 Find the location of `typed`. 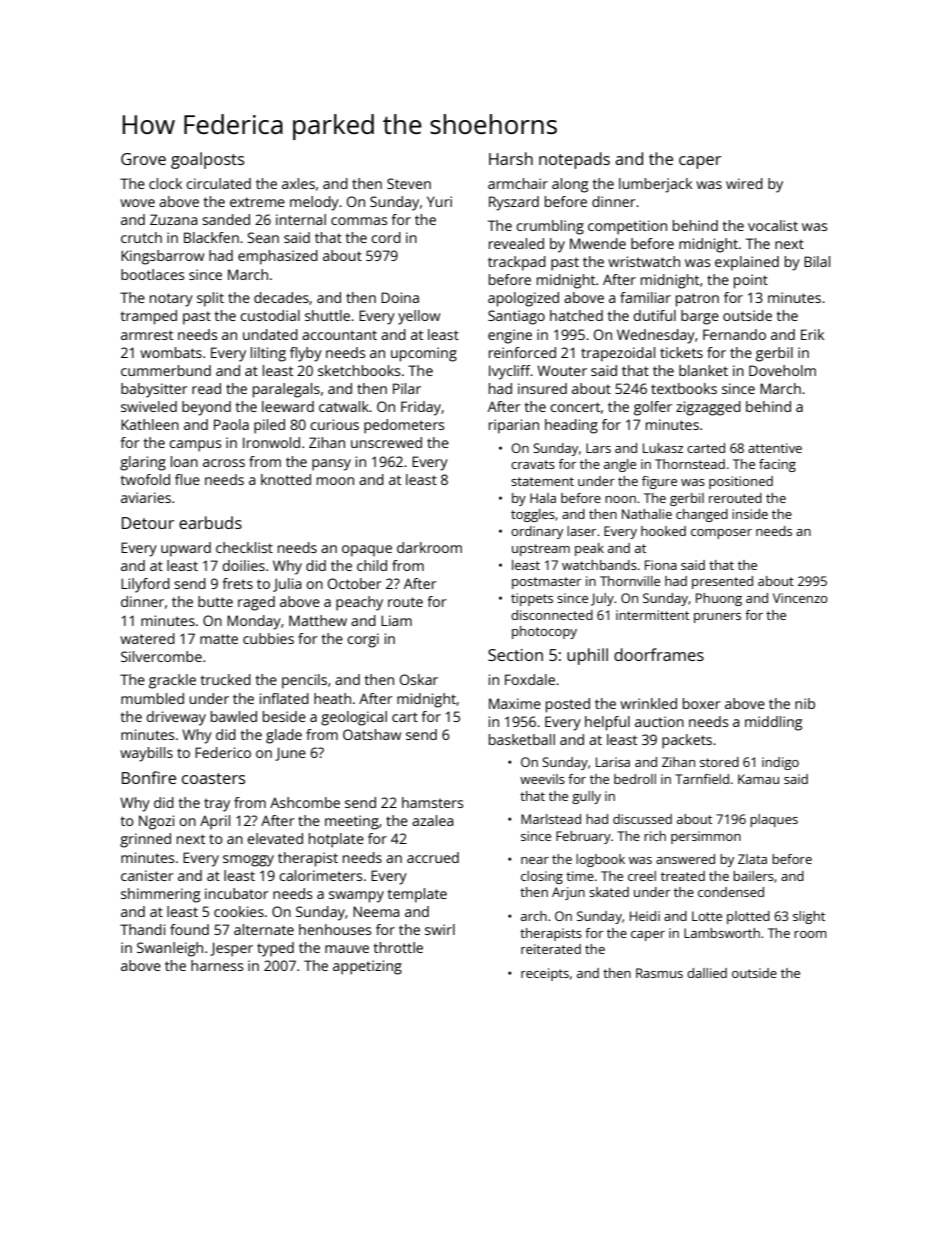

typed is located at coordinates (275, 949).
